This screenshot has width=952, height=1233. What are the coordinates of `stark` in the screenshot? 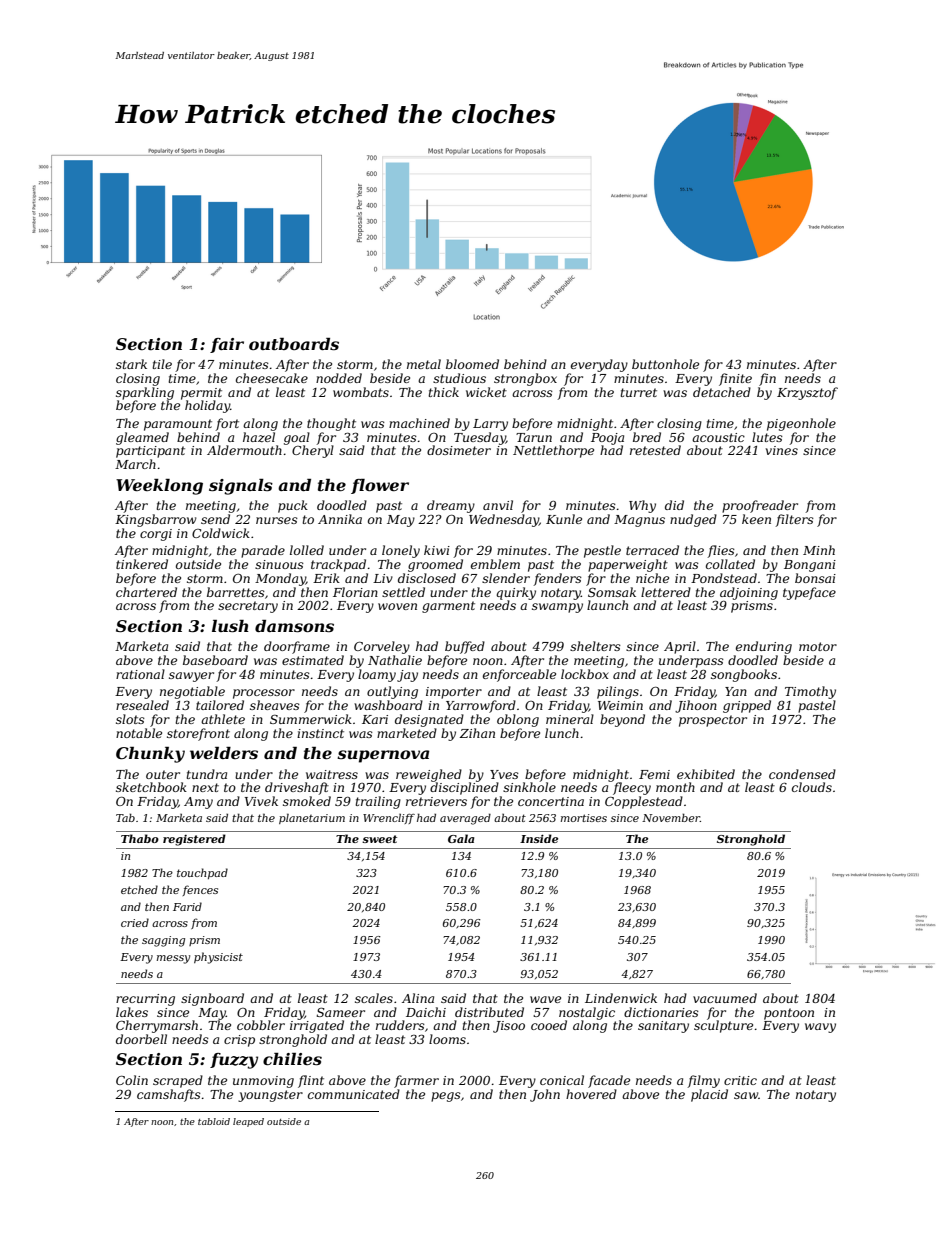 It's located at (131, 364).
